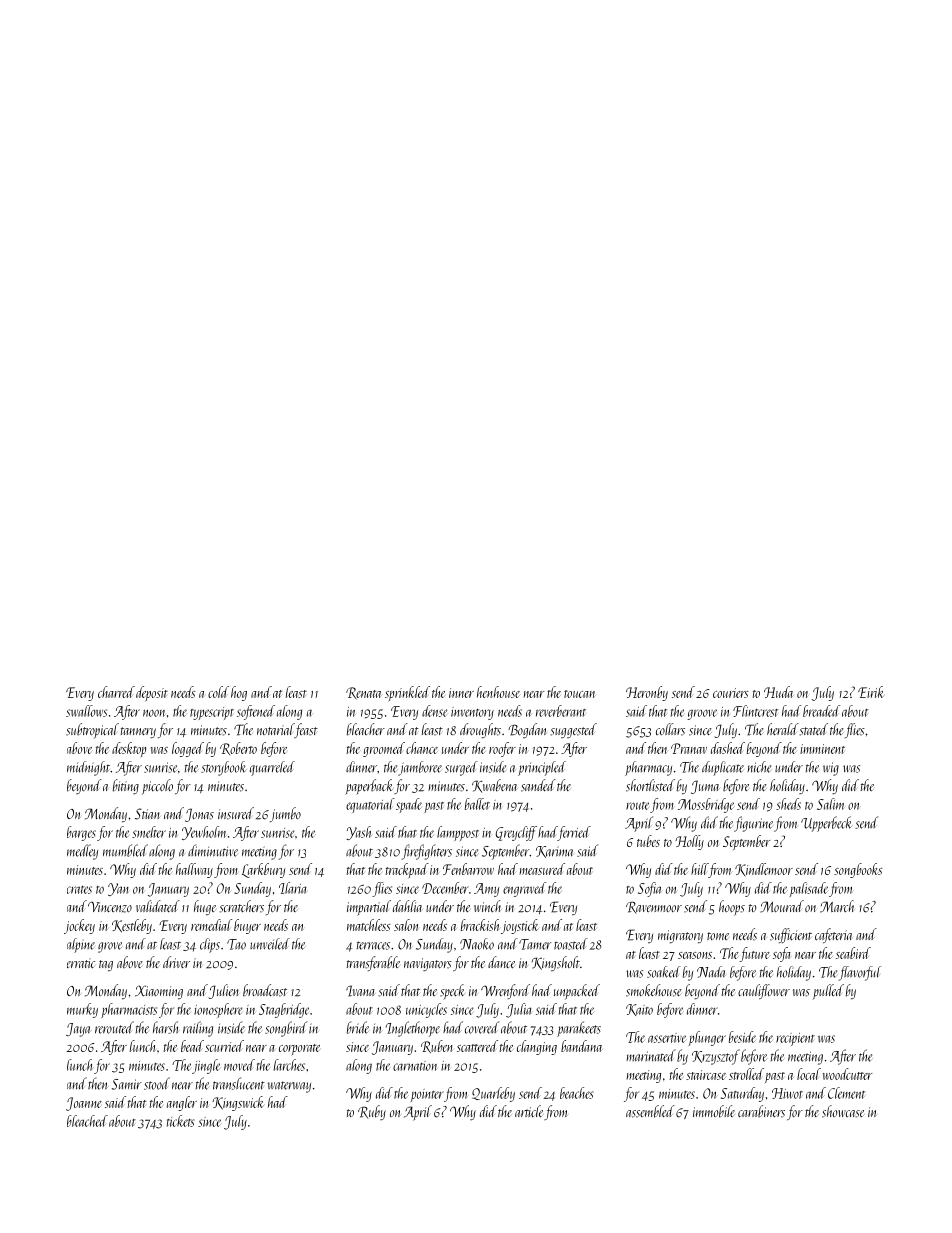 This image has width=952, height=1233. I want to click on cauliflower, so click(764, 991).
